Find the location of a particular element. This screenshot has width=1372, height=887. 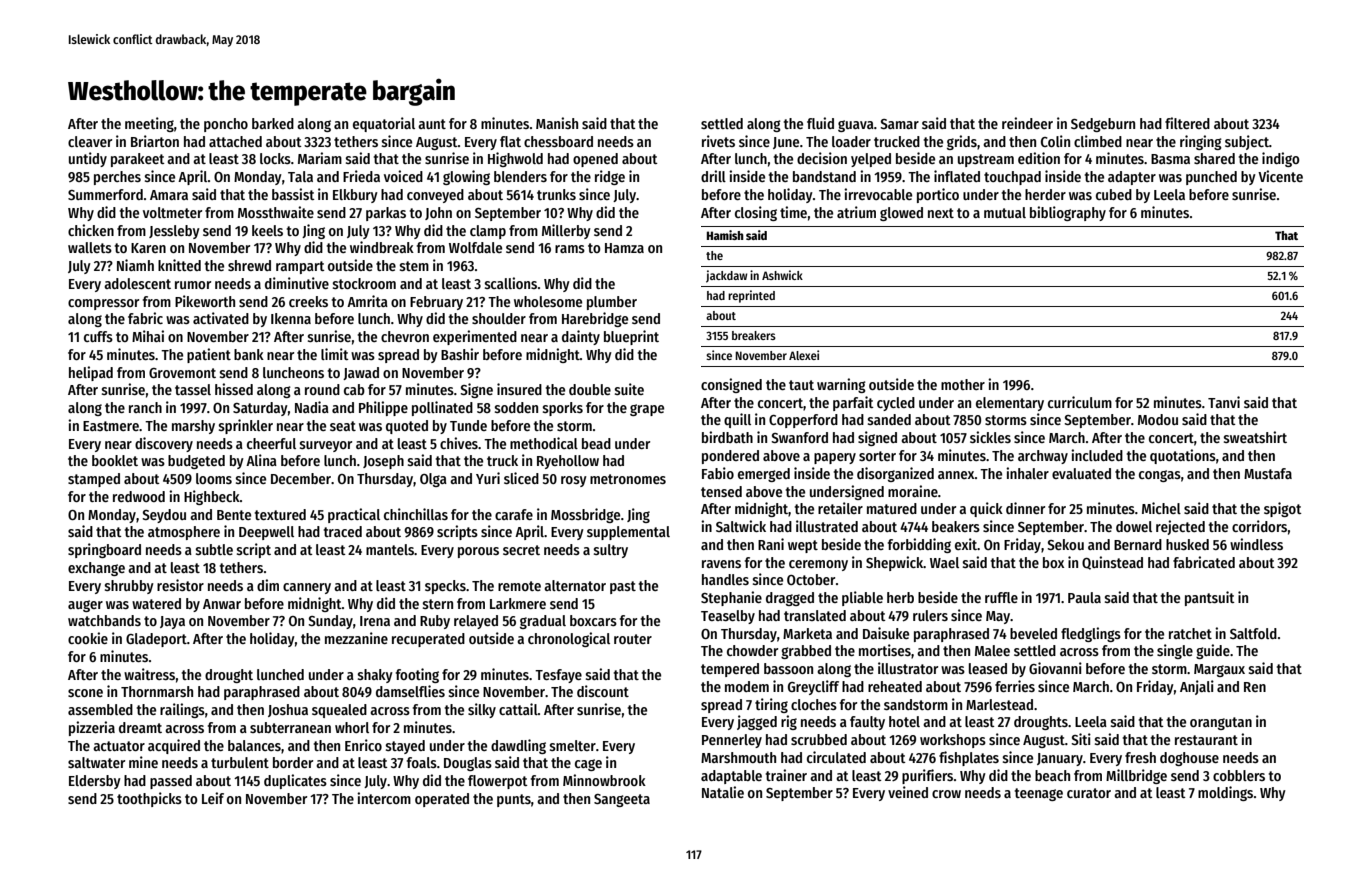

orangutan is located at coordinates (1221, 723).
